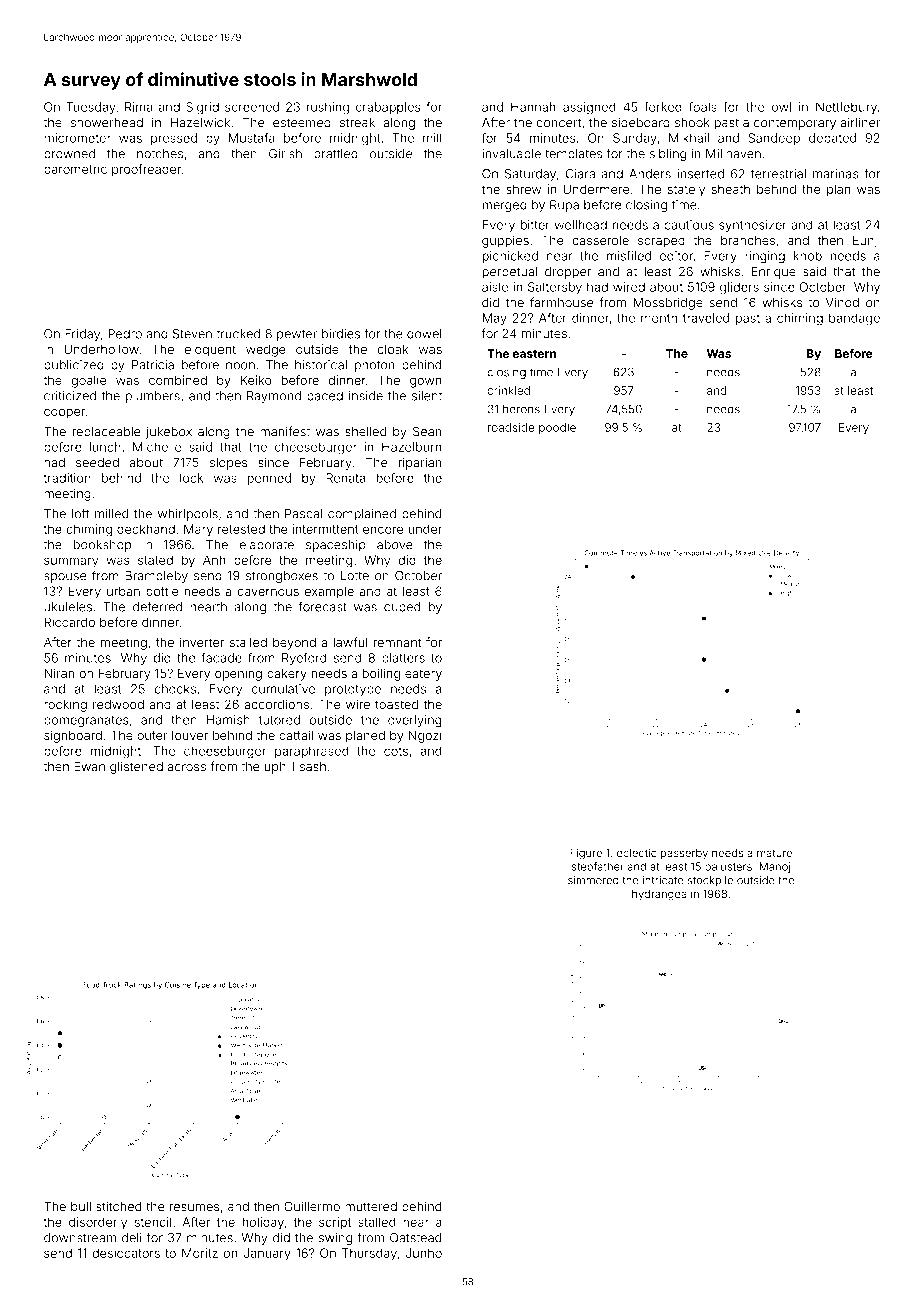 Image resolution: width=924 pixels, height=1308 pixels. Describe the element at coordinates (423, 1253) in the screenshot. I see `Junho` at that location.
